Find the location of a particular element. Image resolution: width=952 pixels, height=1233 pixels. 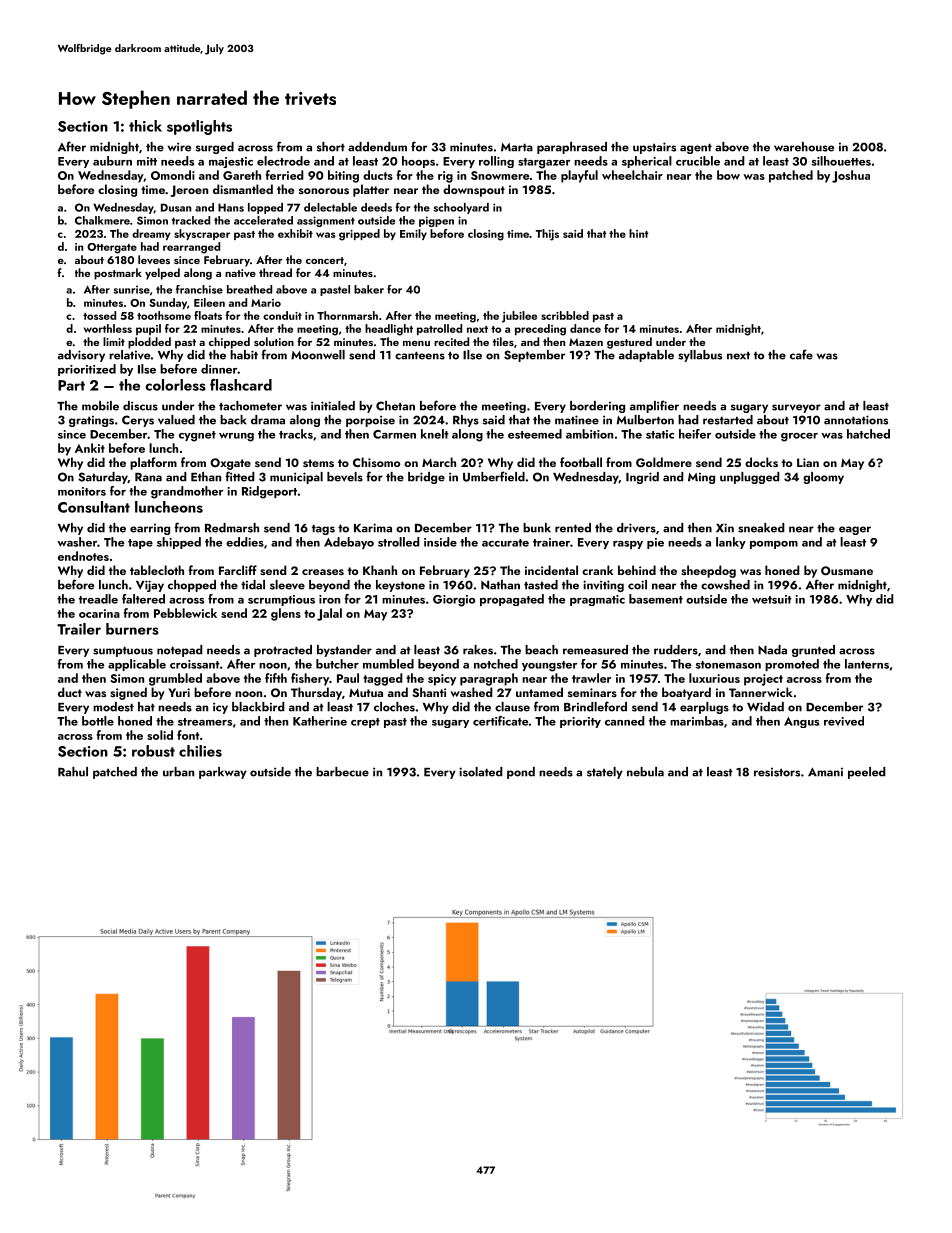

chipped is located at coordinates (229, 343).
